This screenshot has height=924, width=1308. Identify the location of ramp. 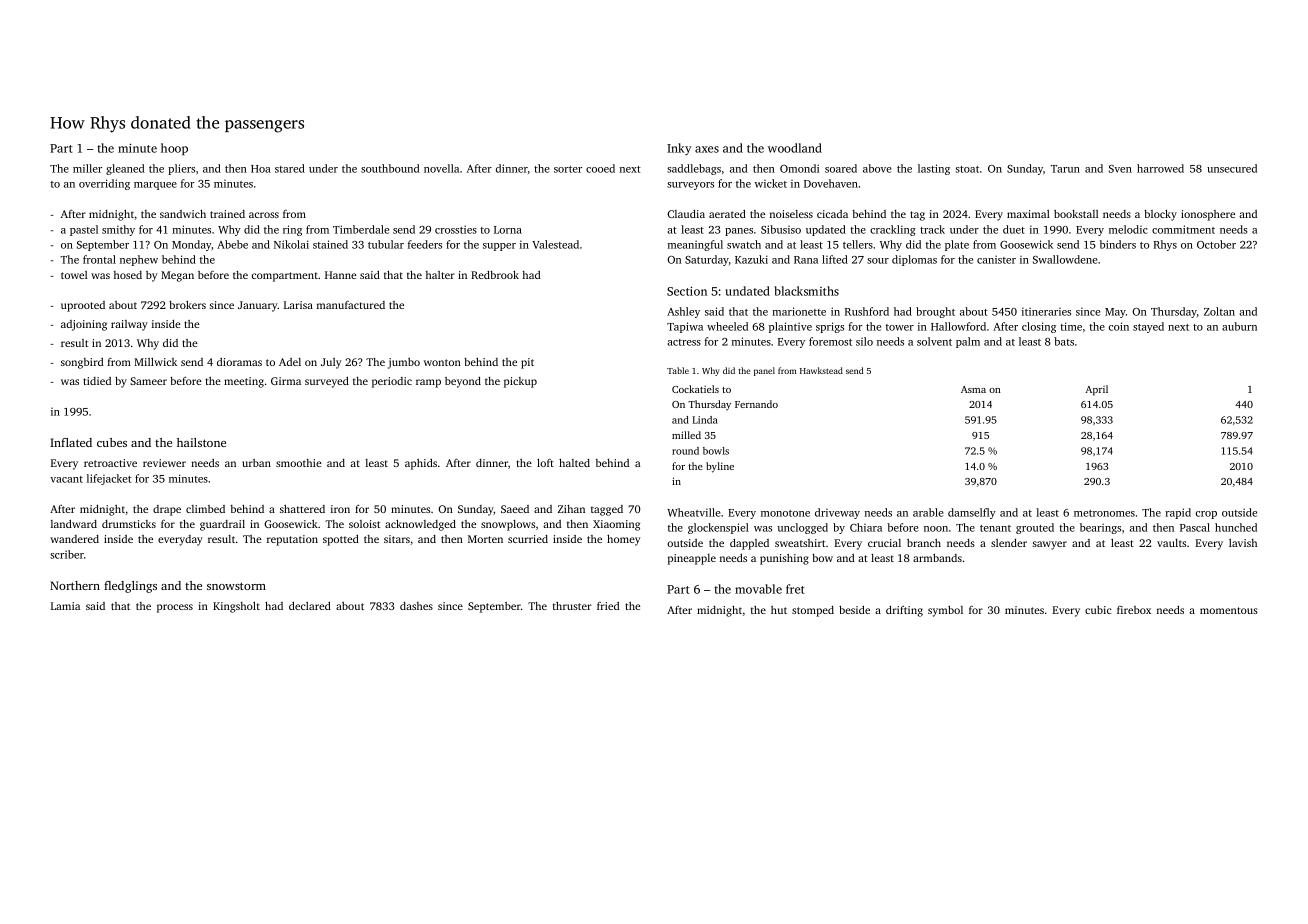
(428, 383).
